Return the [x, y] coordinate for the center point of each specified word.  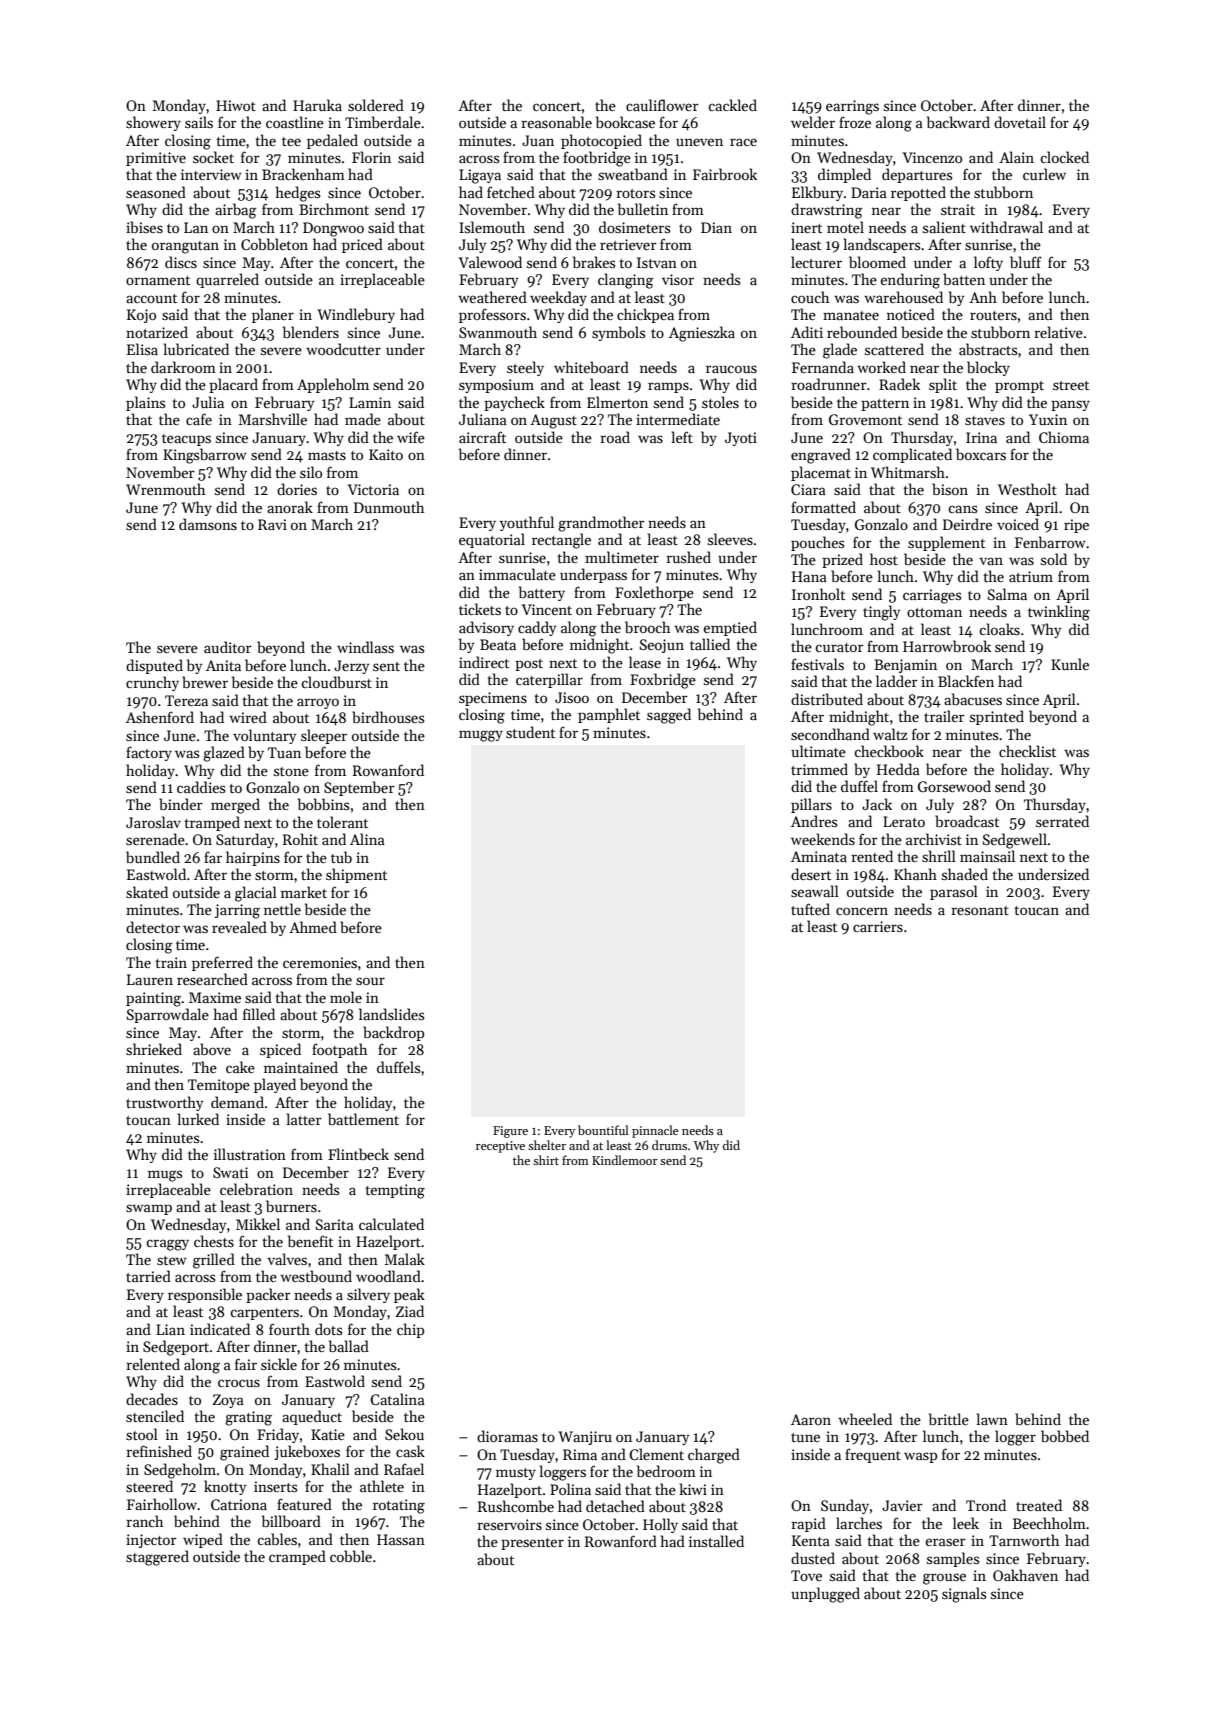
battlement [363, 1119]
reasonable [556, 122]
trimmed [819, 769]
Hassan [401, 1539]
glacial [256, 894]
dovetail [1020, 122]
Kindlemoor [625, 1160]
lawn [992, 1419]
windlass [365, 647]
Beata [498, 644]
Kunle [1070, 664]
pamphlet [609, 715]
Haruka [317, 105]
